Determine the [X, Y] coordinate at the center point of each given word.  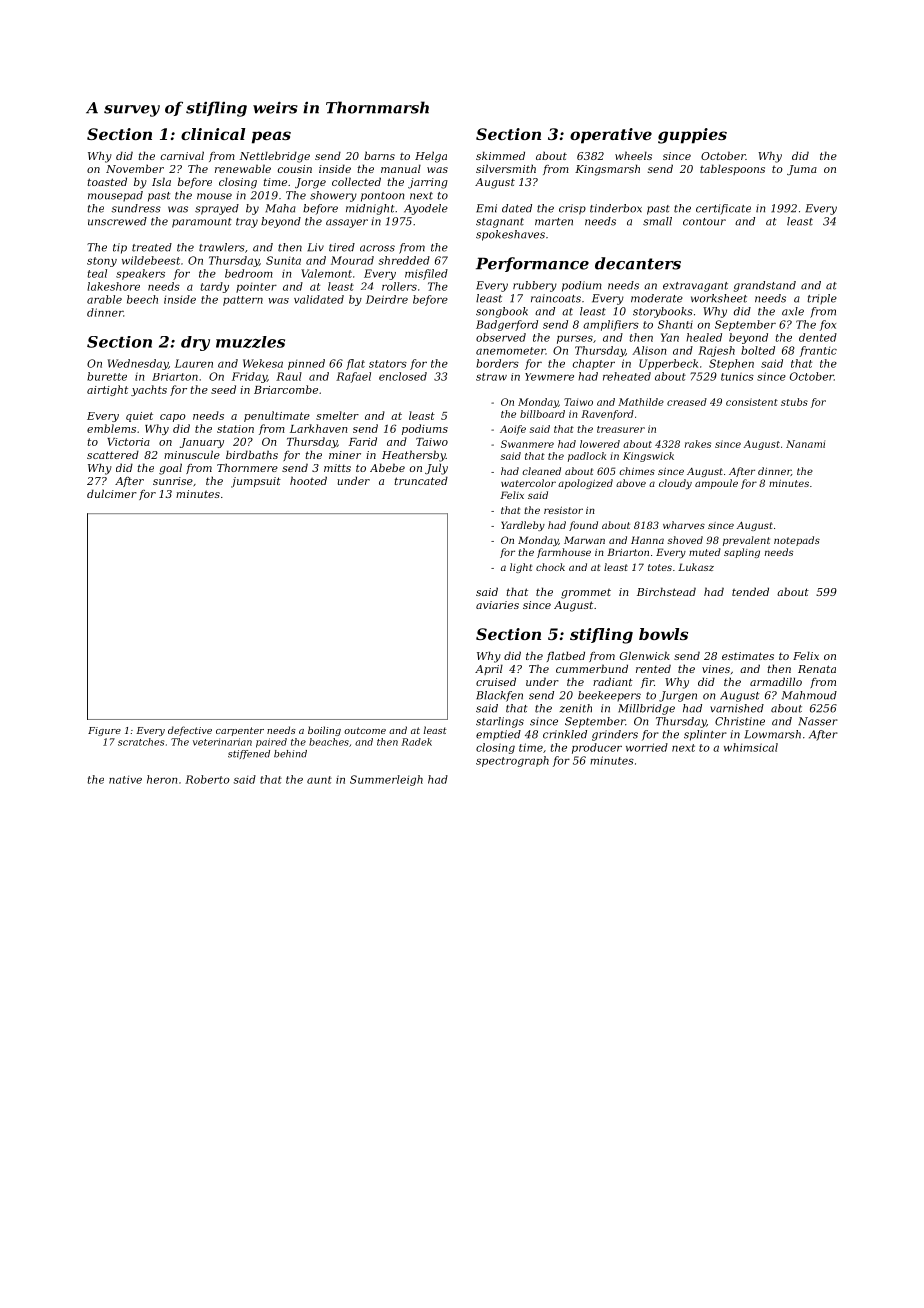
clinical [213, 134]
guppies [692, 136]
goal [170, 469]
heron [162, 779]
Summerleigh [386, 780]
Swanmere [527, 444]
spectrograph [512, 761]
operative [611, 136]
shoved [685, 540]
